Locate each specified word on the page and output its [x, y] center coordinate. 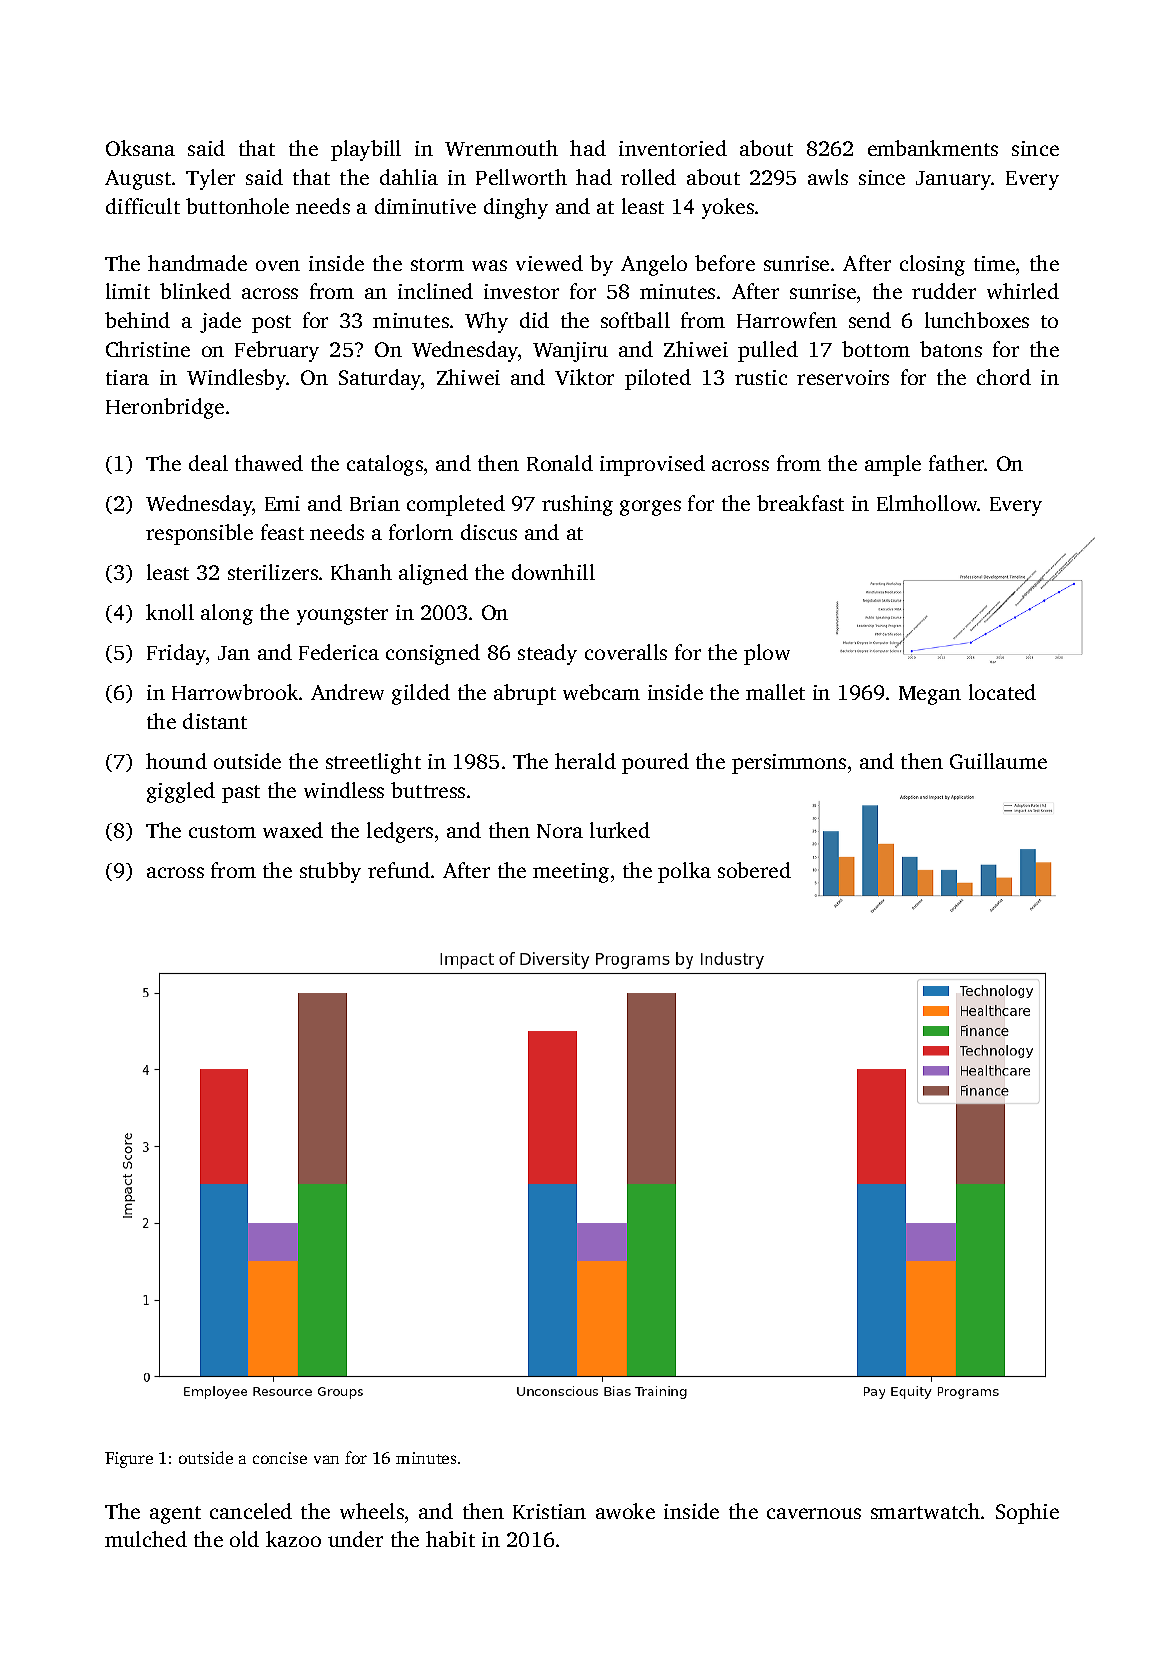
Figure [129, 1460]
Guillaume [998, 761]
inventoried [673, 148]
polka [684, 872]
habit [450, 1539]
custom [222, 831]
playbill [366, 150]
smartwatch [925, 1511]
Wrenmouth [501, 148]
